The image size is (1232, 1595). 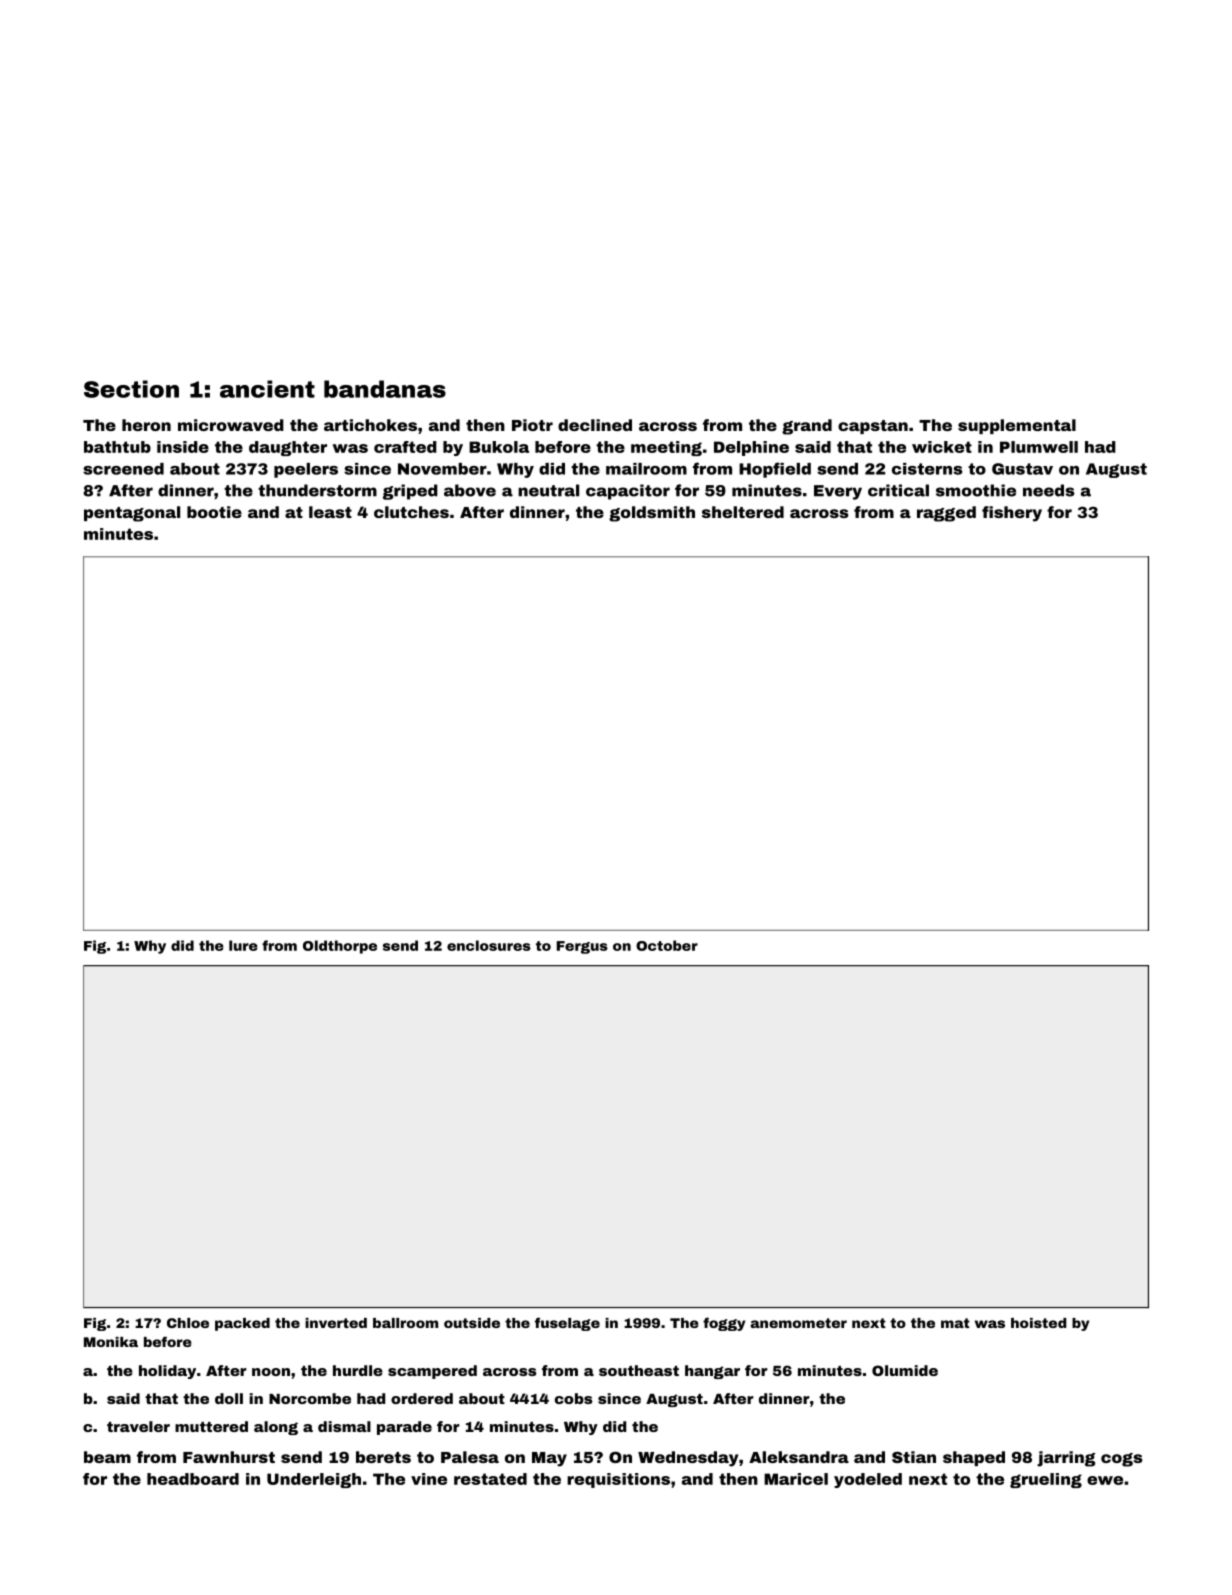 I want to click on declined, so click(x=595, y=425).
